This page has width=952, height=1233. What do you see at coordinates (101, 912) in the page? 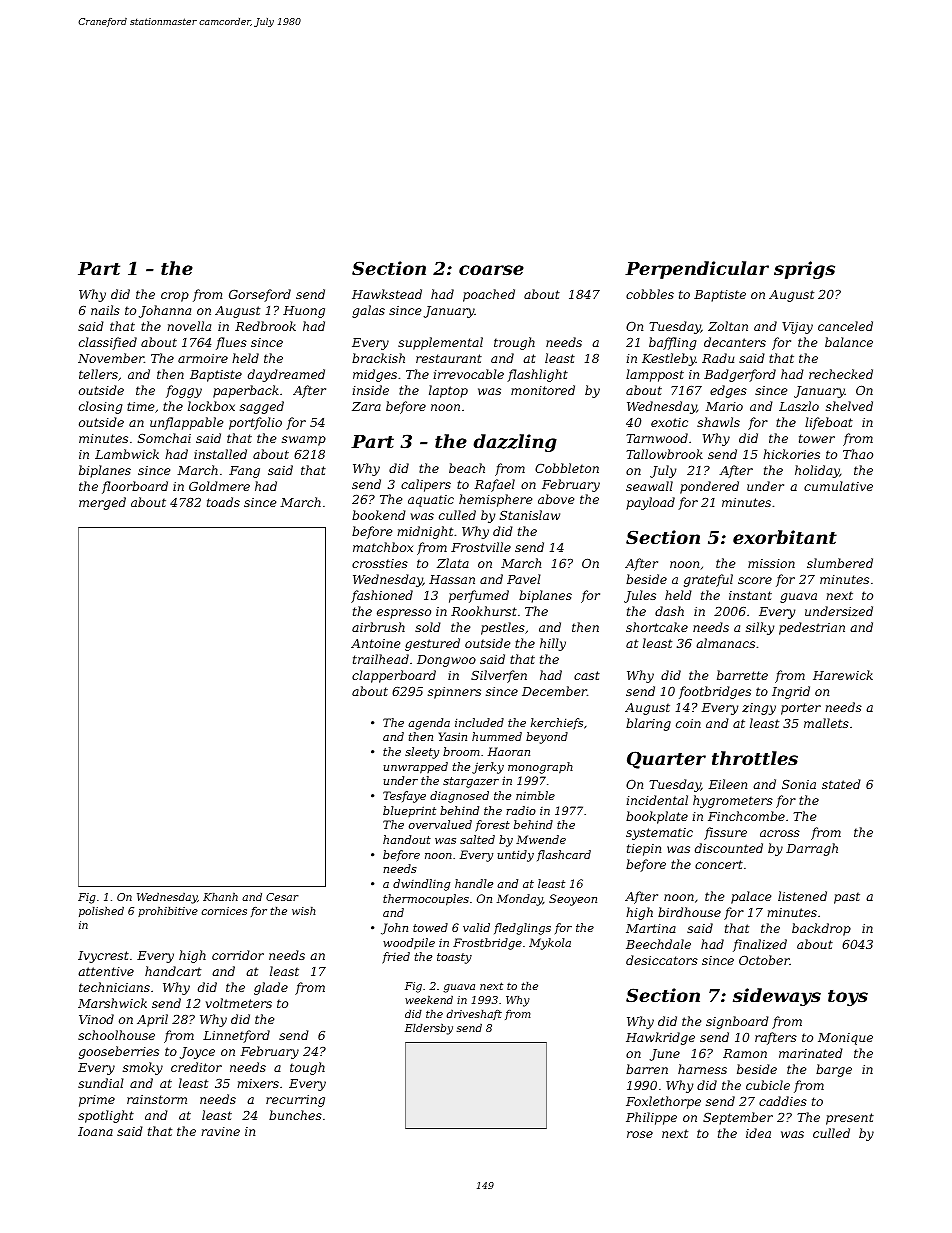
I see `polished` at bounding box center [101, 912].
